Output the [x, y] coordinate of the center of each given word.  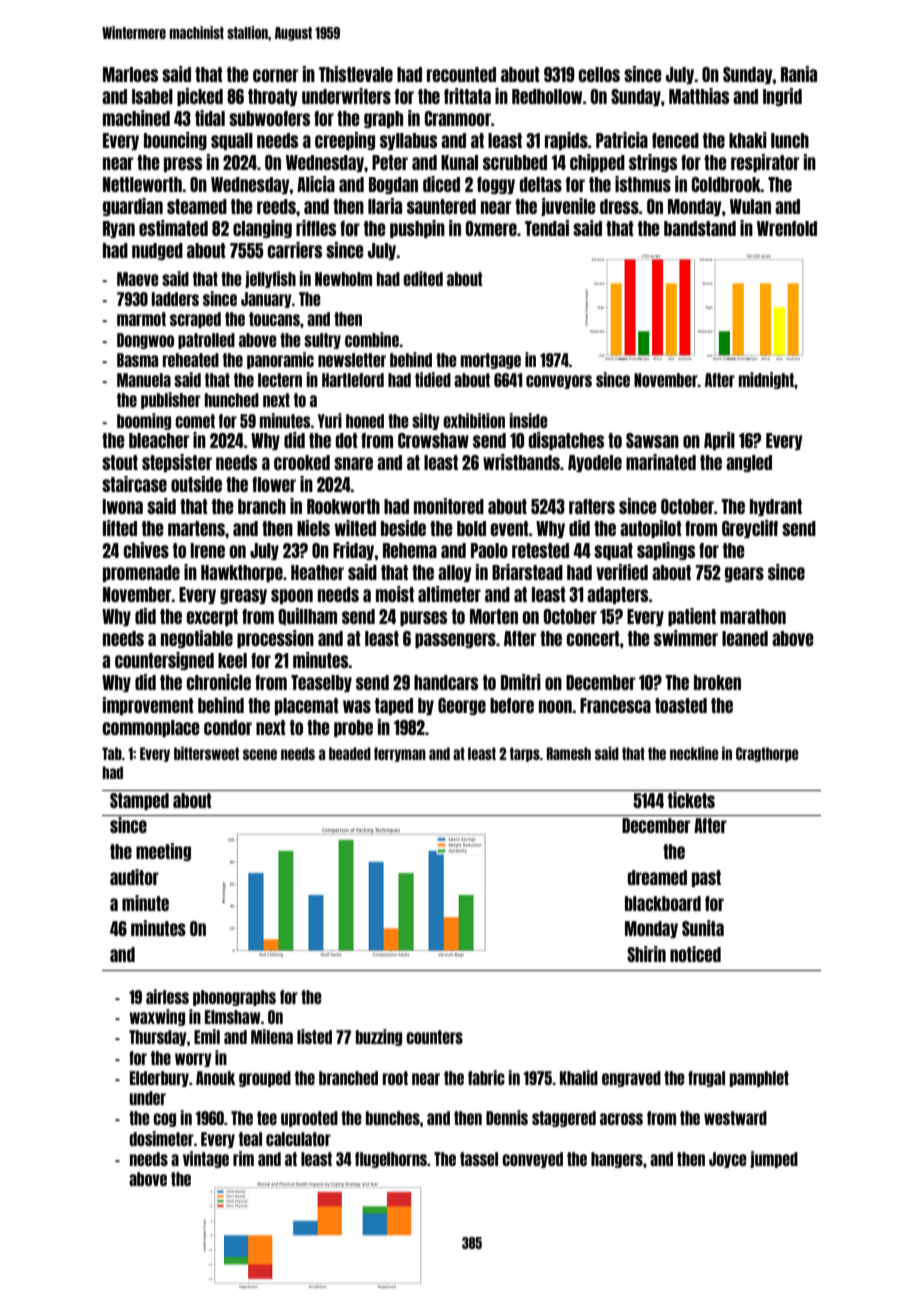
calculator [298, 1139]
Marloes [130, 74]
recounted [461, 74]
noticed [695, 954]
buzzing [379, 1037]
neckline [694, 753]
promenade [141, 573]
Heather [317, 572]
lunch [790, 140]
